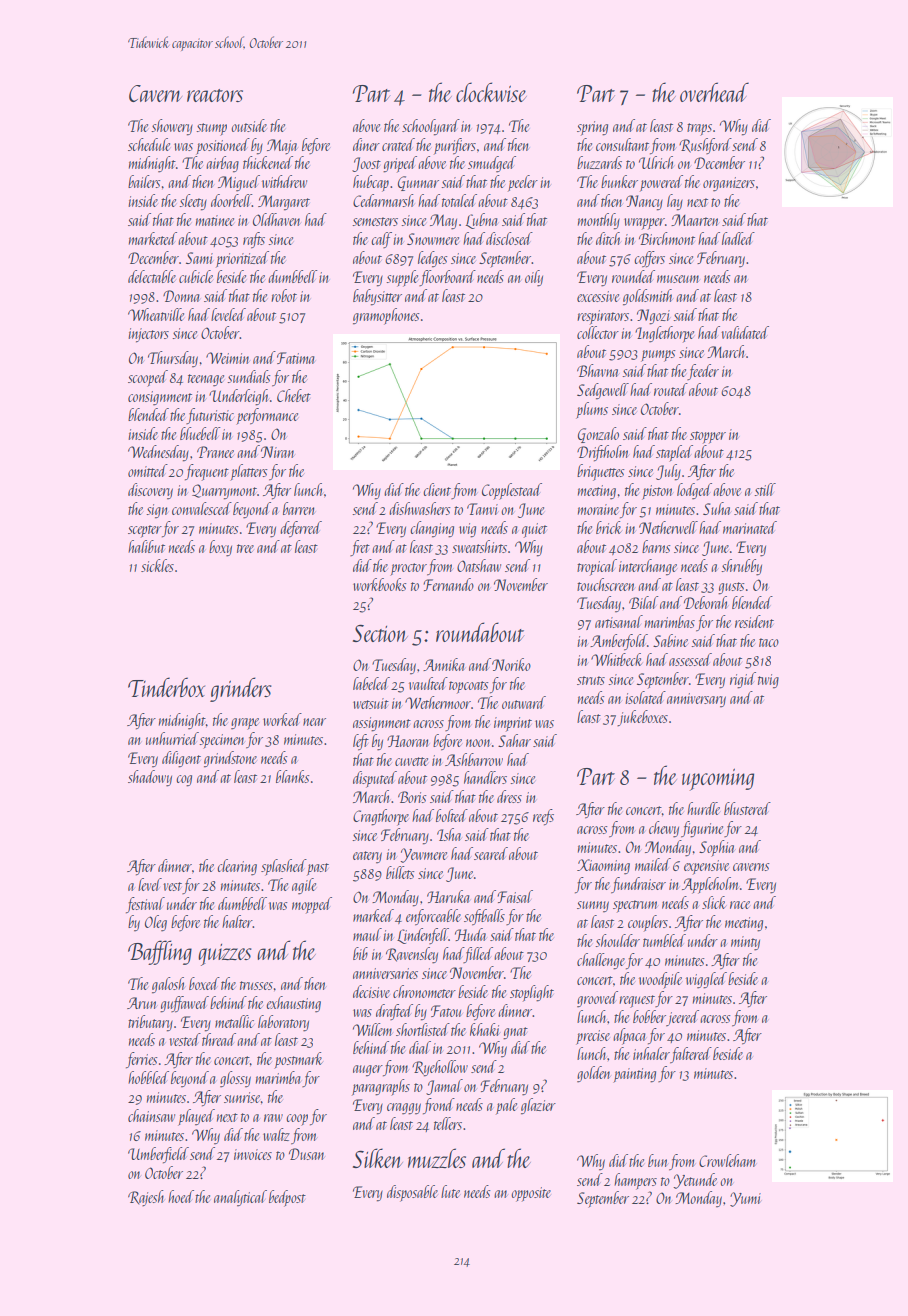 This page has height=1316, width=908. What do you see at coordinates (747, 808) in the page?
I see `blustered` at bounding box center [747, 808].
